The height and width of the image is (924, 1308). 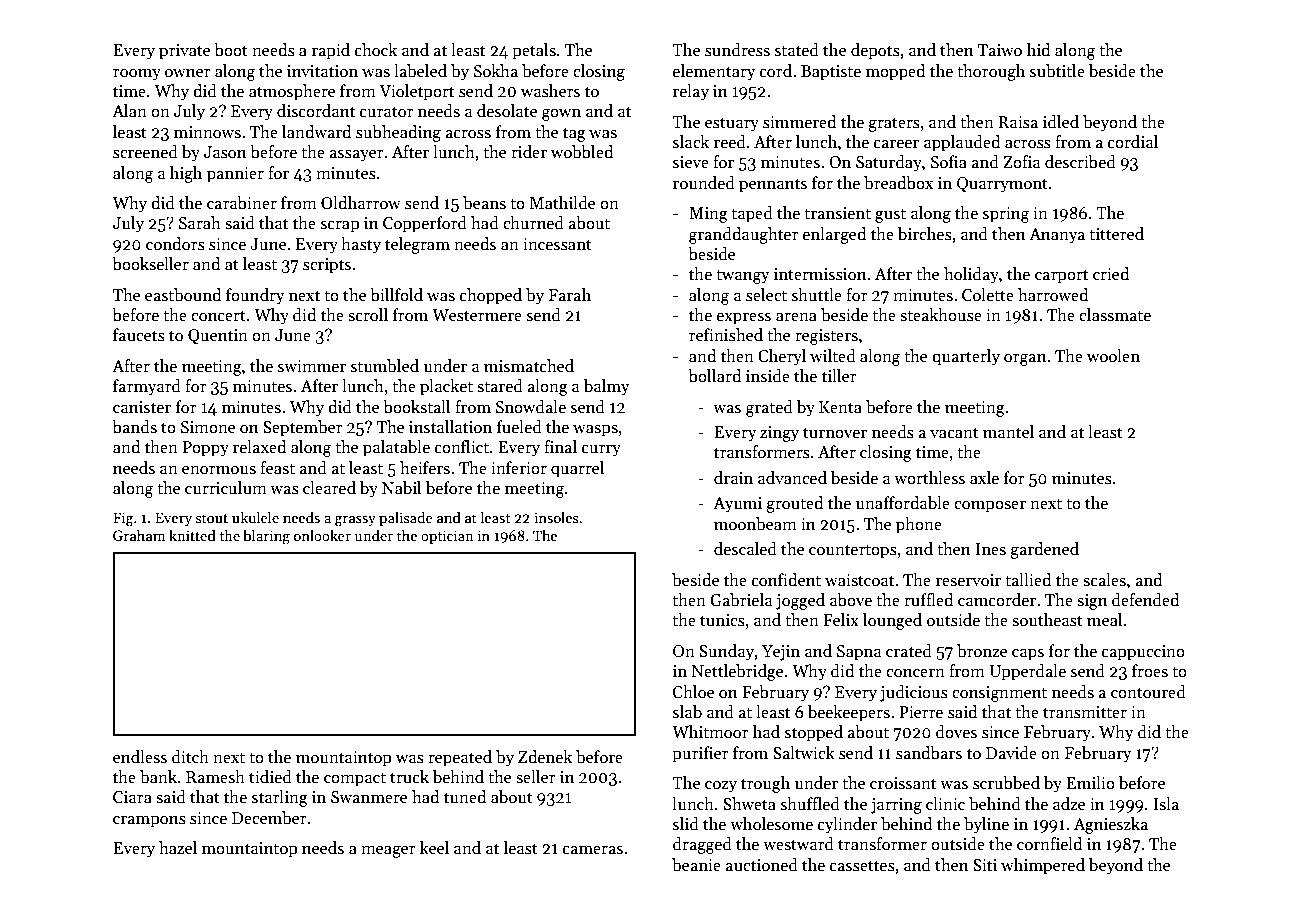 I want to click on unaffordable, so click(x=903, y=503).
